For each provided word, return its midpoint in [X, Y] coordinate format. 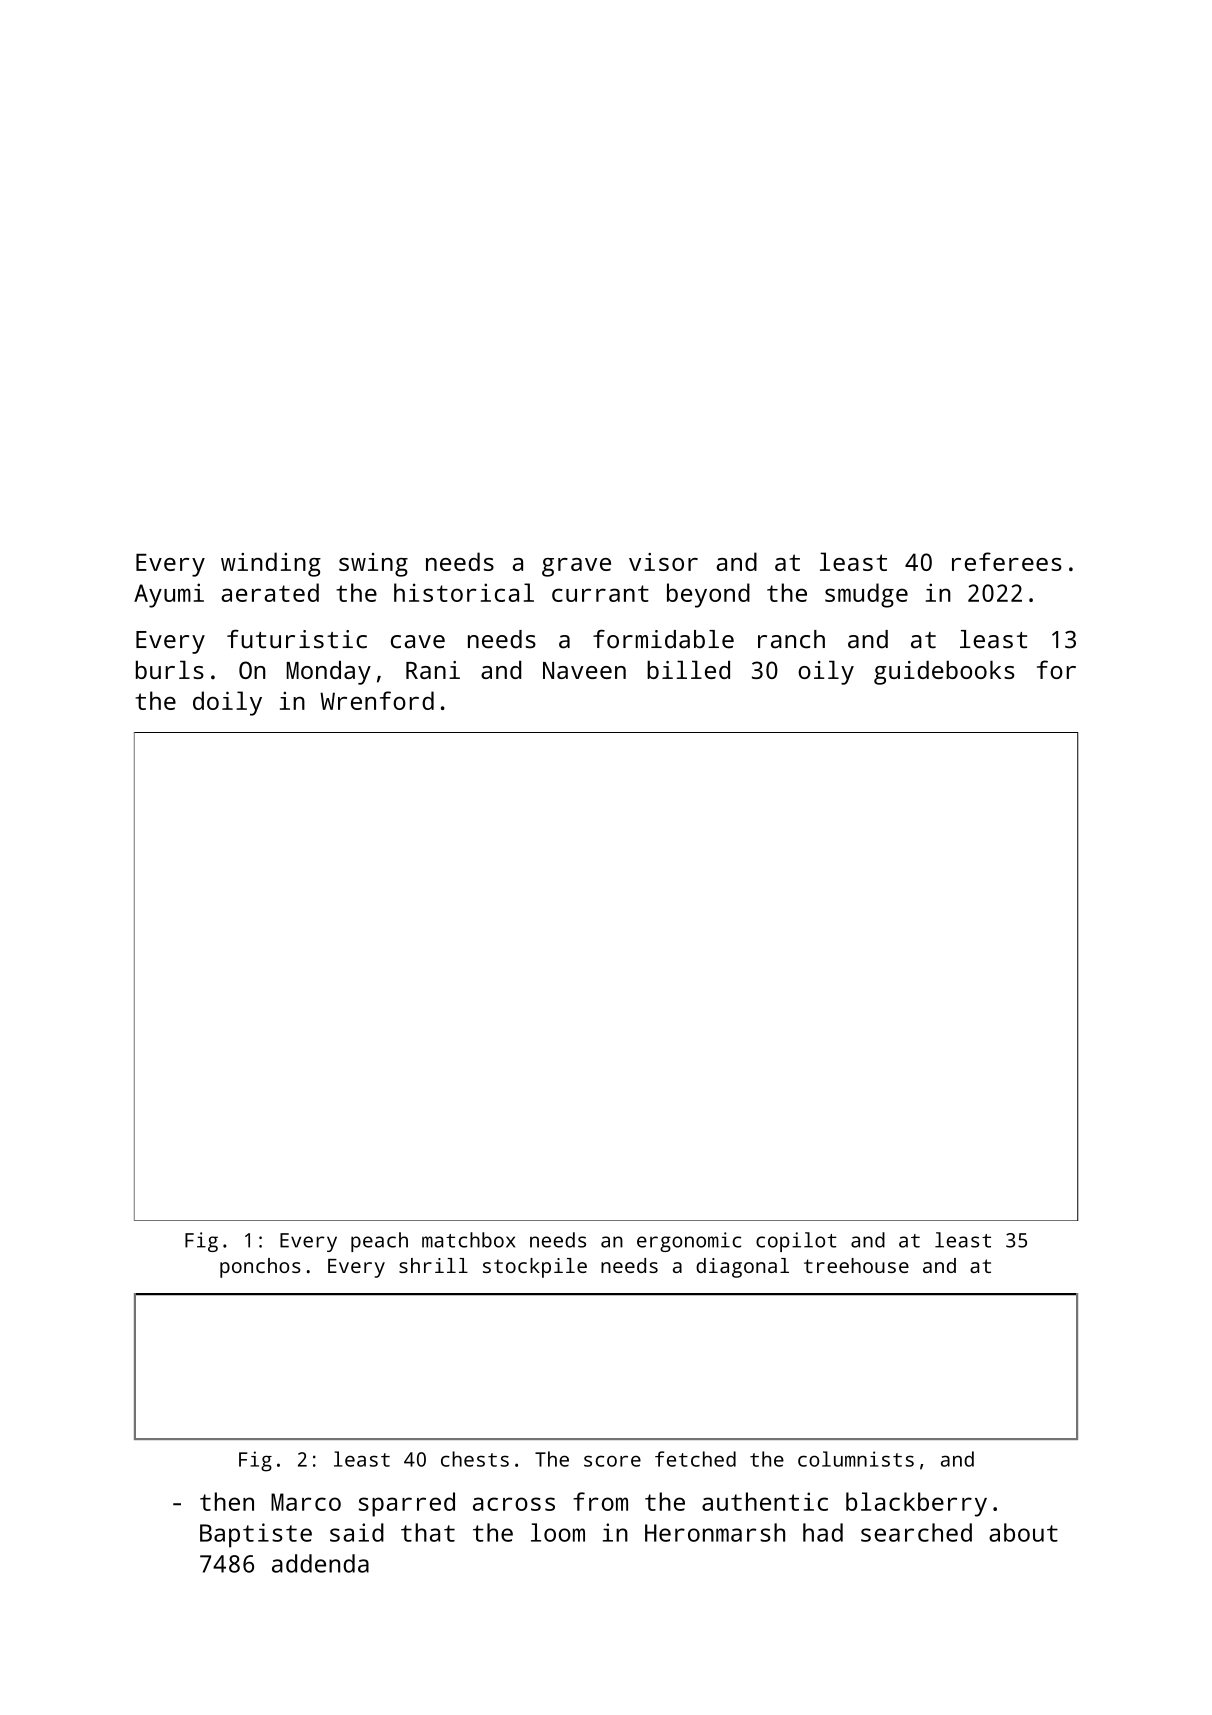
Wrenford [377, 700]
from [600, 1501]
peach [379, 1242]
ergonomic [689, 1242]
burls [170, 670]
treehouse [856, 1265]
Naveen [584, 670]
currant [600, 593]
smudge [866, 595]
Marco [306, 1502]
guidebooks [944, 673]
